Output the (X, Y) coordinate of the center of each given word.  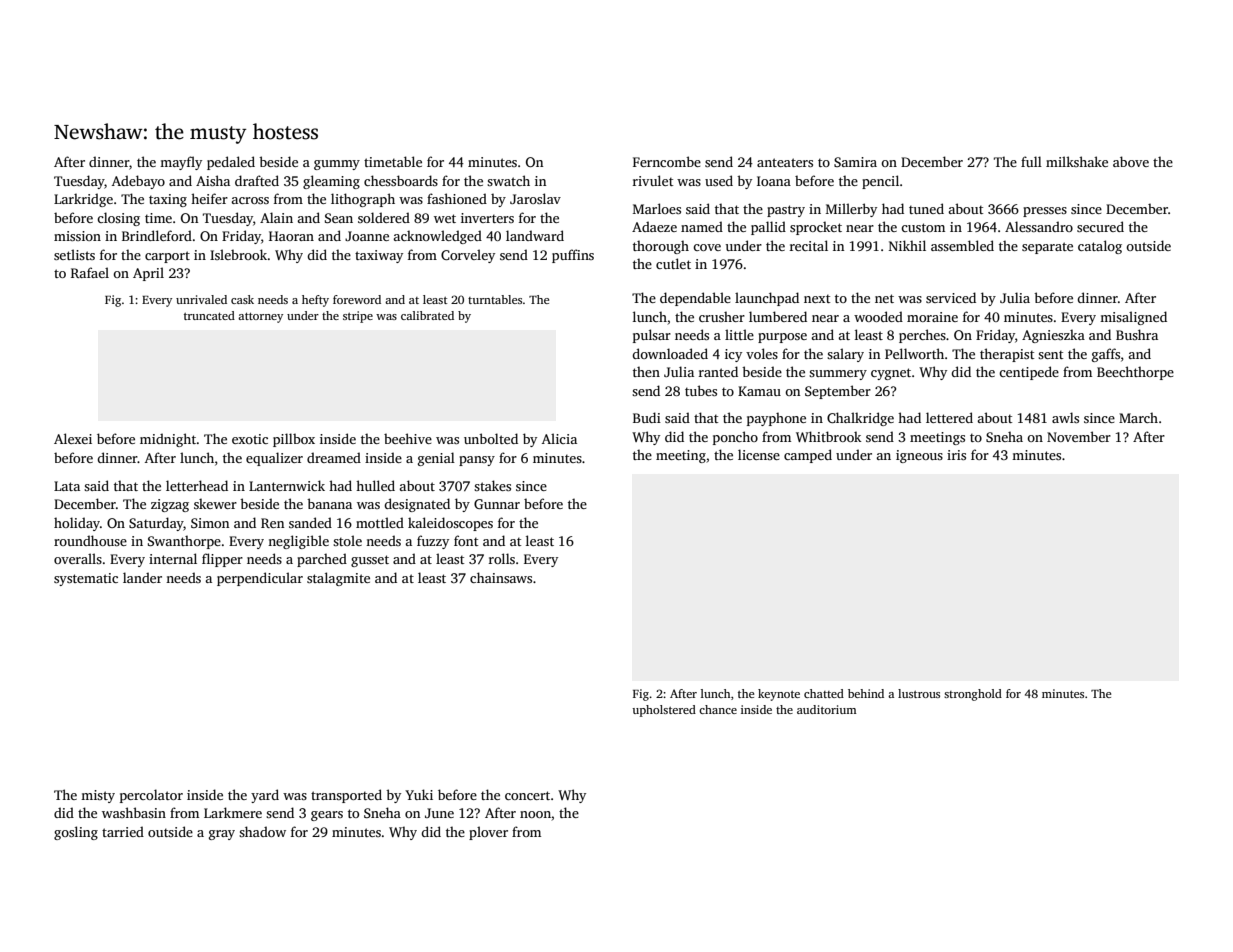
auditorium (827, 709)
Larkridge (83, 200)
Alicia (559, 438)
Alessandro (1039, 226)
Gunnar (497, 504)
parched (322, 560)
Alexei (73, 438)
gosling (76, 833)
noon (535, 814)
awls (1065, 417)
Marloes (657, 208)
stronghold (973, 695)
